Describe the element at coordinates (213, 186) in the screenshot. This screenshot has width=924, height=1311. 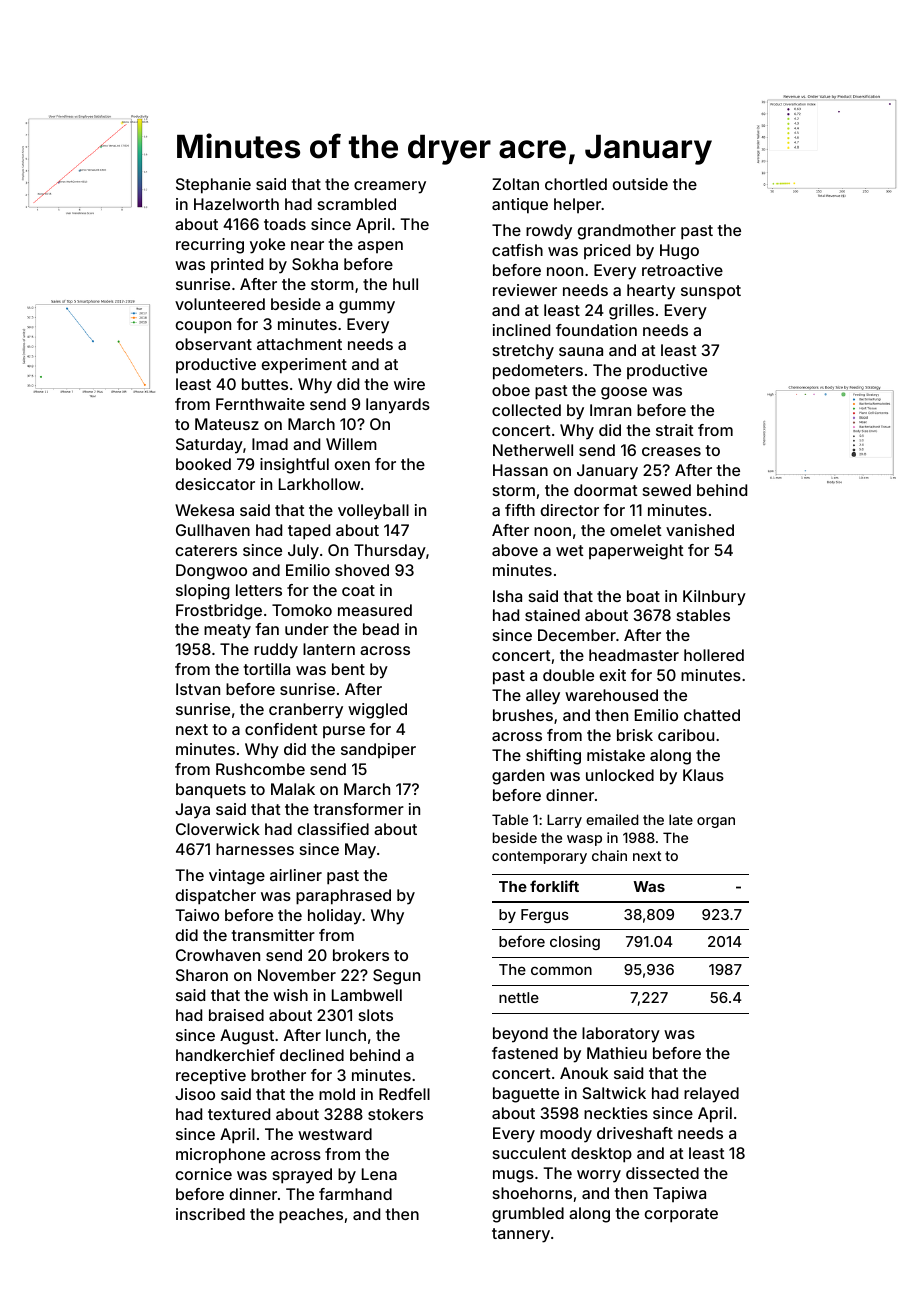
I see `Stephanie` at that location.
